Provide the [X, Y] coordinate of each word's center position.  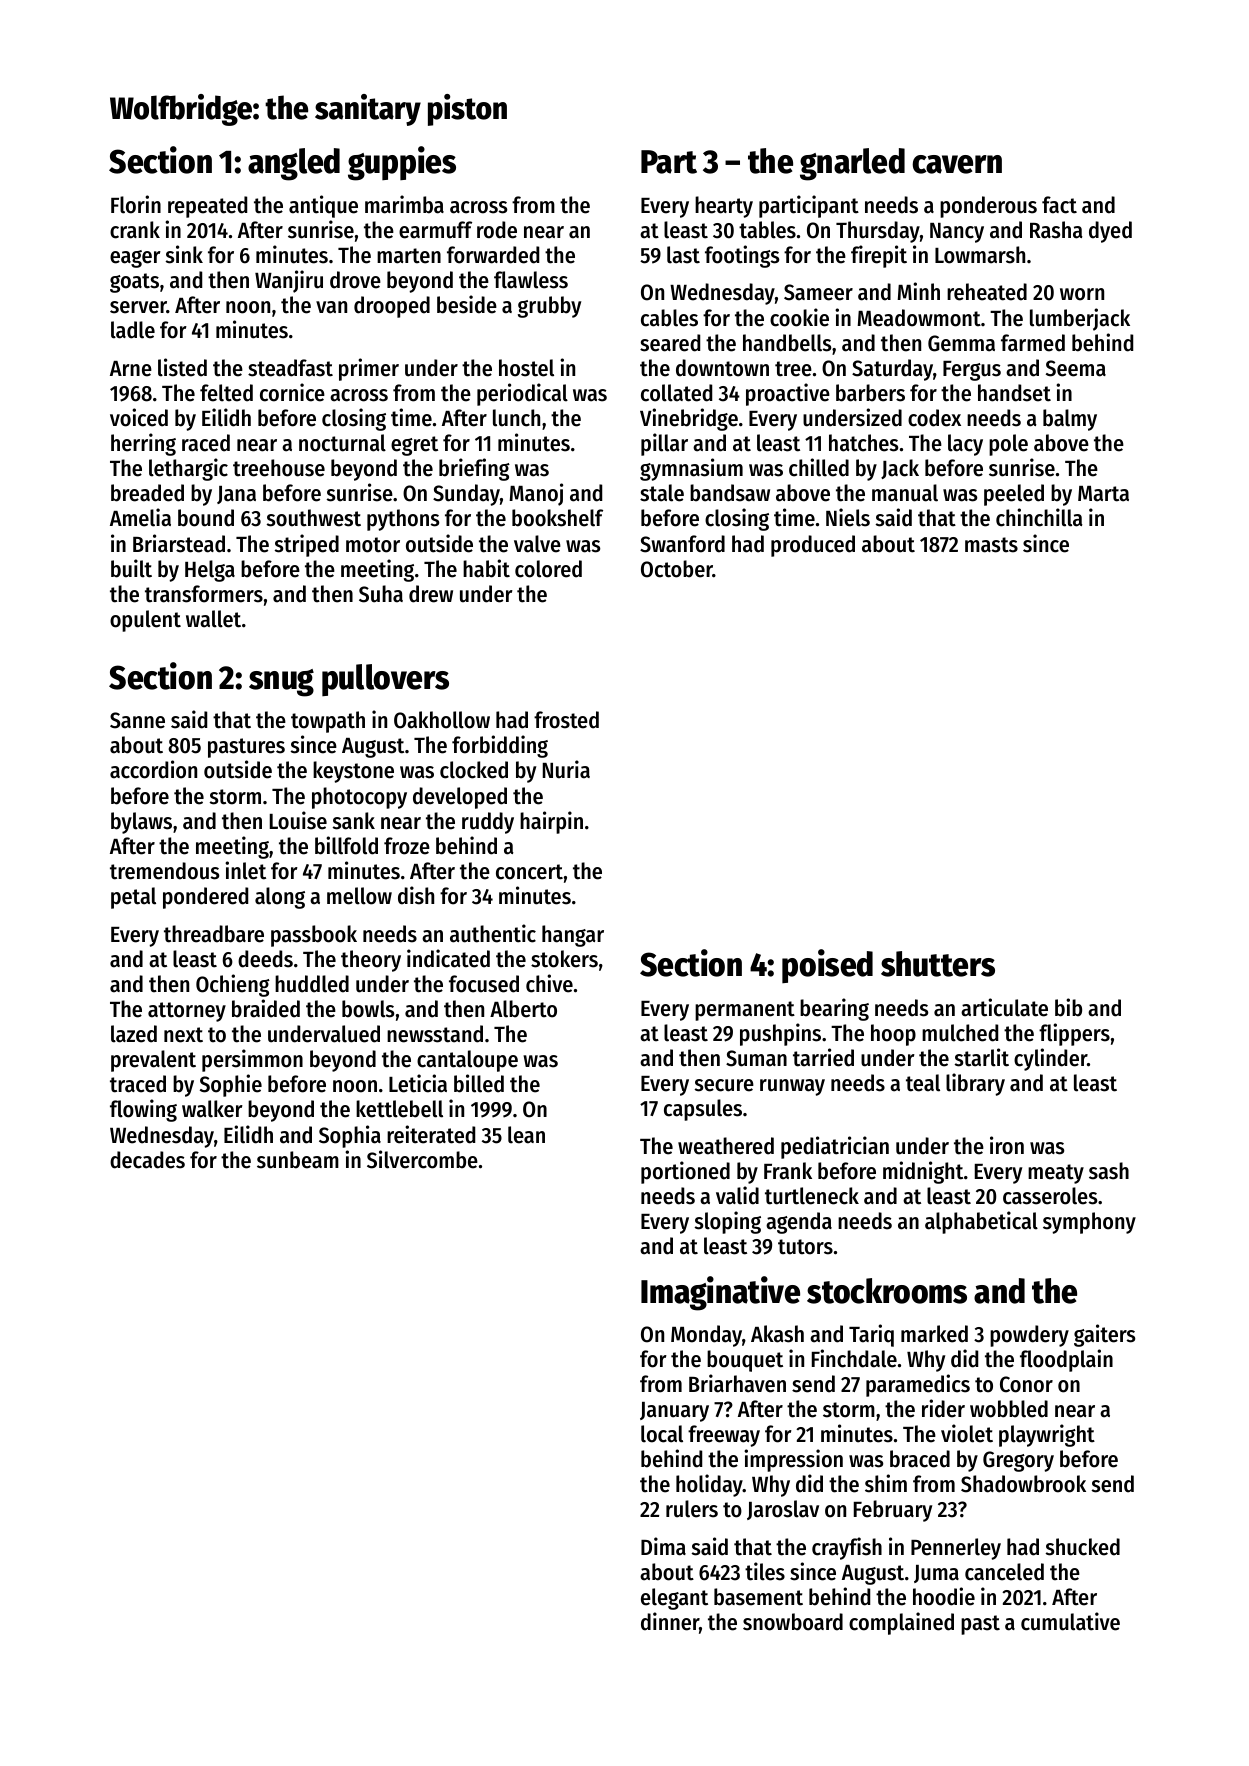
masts [991, 545]
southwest [314, 518]
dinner [670, 1621]
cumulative [1070, 1621]
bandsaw [730, 493]
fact [1059, 205]
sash [1109, 1171]
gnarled [852, 164]
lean [526, 1135]
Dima [663, 1546]
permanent [745, 1011]
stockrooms [887, 1291]
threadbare [214, 934]
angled [294, 164]
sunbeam [298, 1160]
